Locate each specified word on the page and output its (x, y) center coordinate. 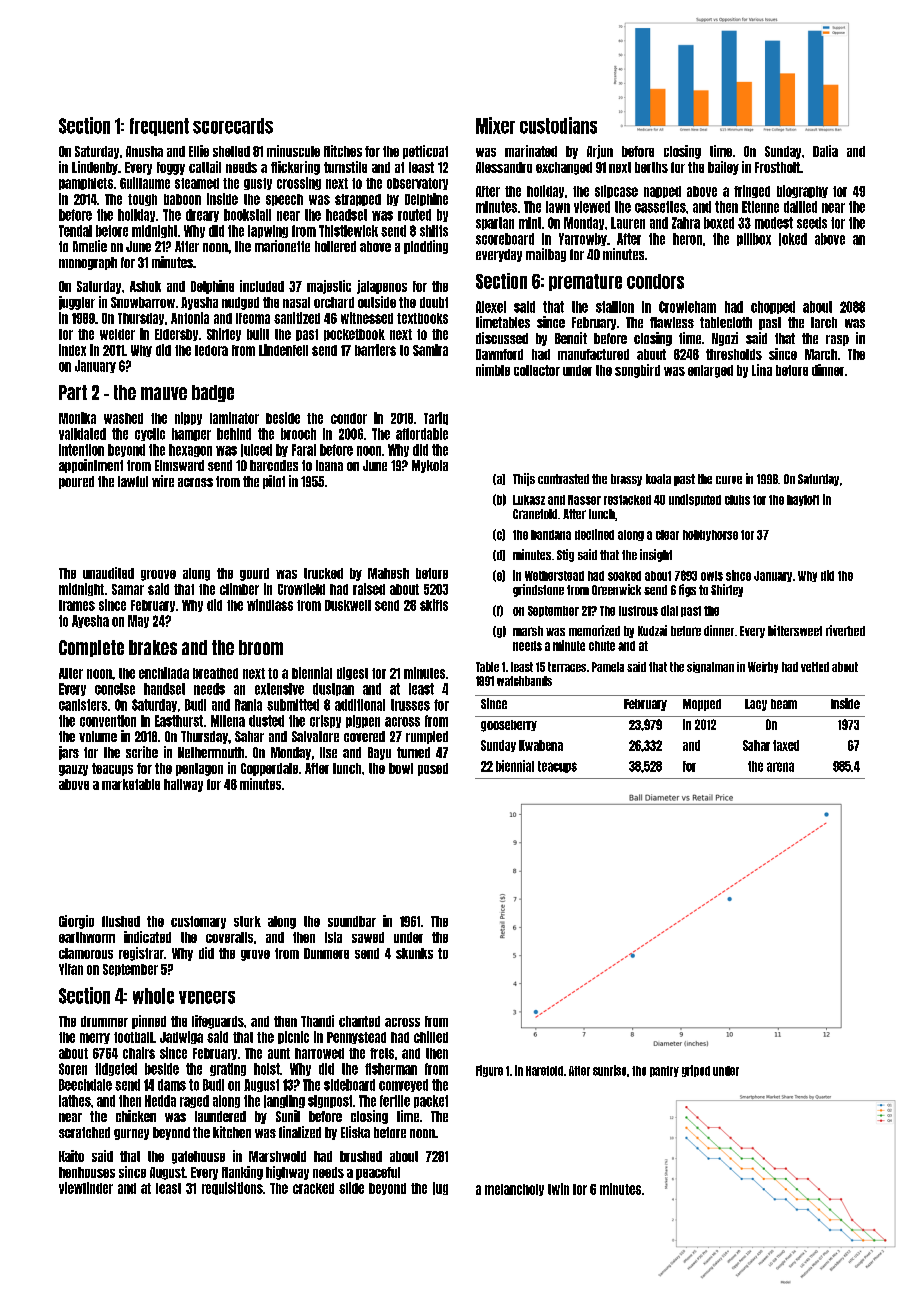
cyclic (150, 434)
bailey (723, 168)
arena (780, 767)
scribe (142, 752)
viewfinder (86, 1188)
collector (537, 370)
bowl (401, 768)
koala (658, 479)
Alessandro (504, 167)
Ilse (328, 752)
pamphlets (86, 184)
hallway (183, 785)
